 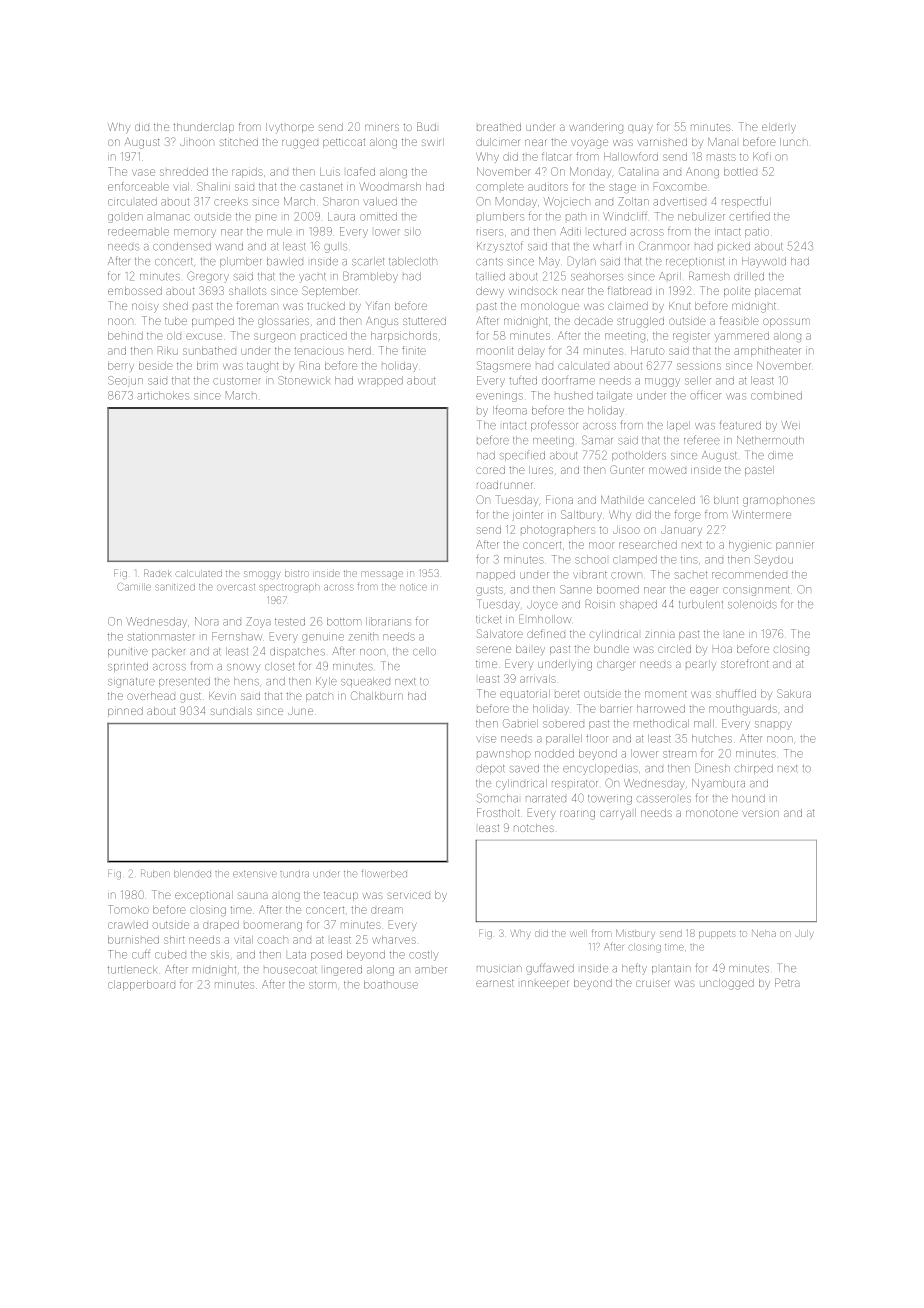 What do you see at coordinates (499, 127) in the image?
I see `breathed` at bounding box center [499, 127].
